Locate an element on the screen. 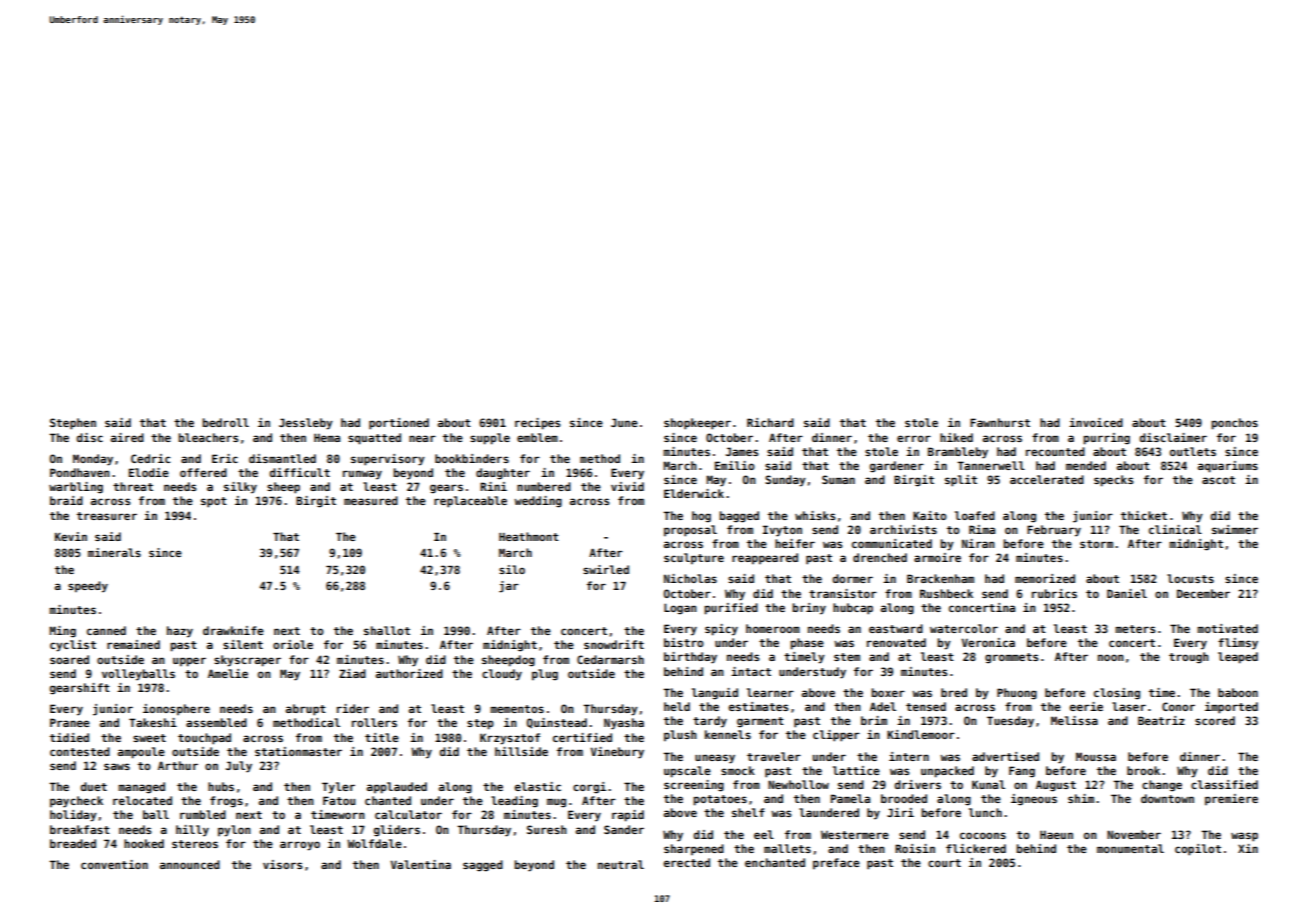 The image size is (1308, 924). June is located at coordinates (624, 422).
